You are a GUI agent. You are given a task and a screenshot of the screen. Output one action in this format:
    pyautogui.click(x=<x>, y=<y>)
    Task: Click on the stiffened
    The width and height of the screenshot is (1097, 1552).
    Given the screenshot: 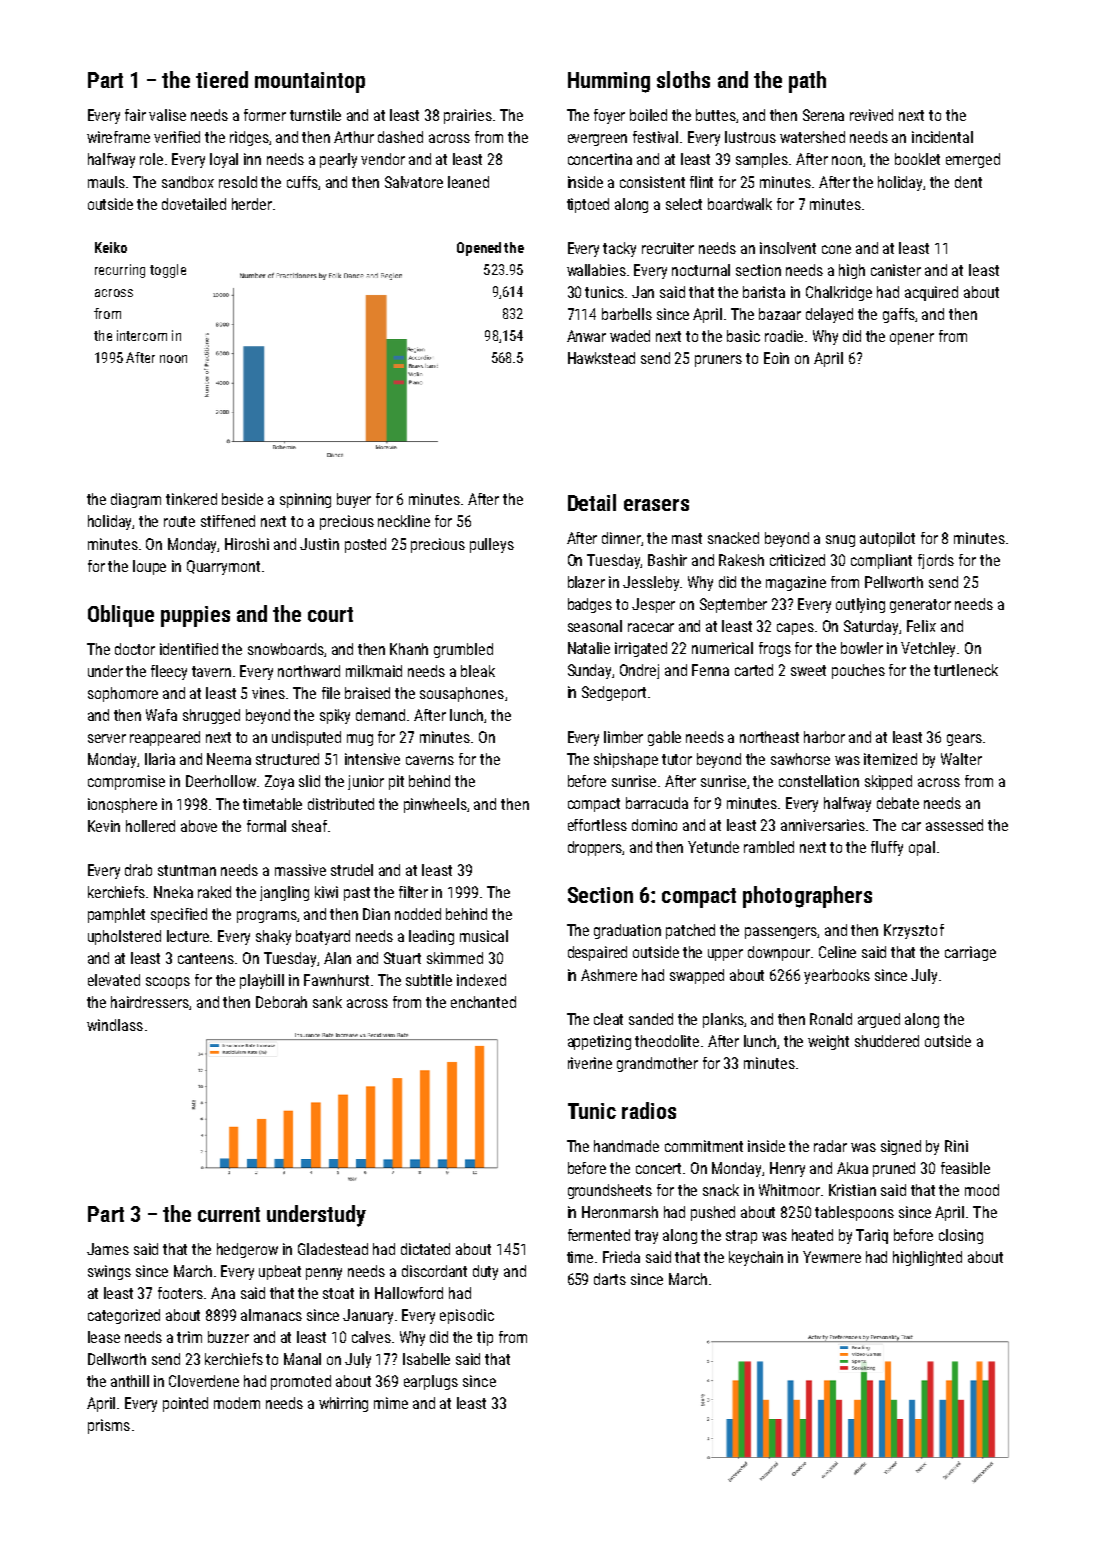 What is the action you would take?
    pyautogui.click(x=228, y=521)
